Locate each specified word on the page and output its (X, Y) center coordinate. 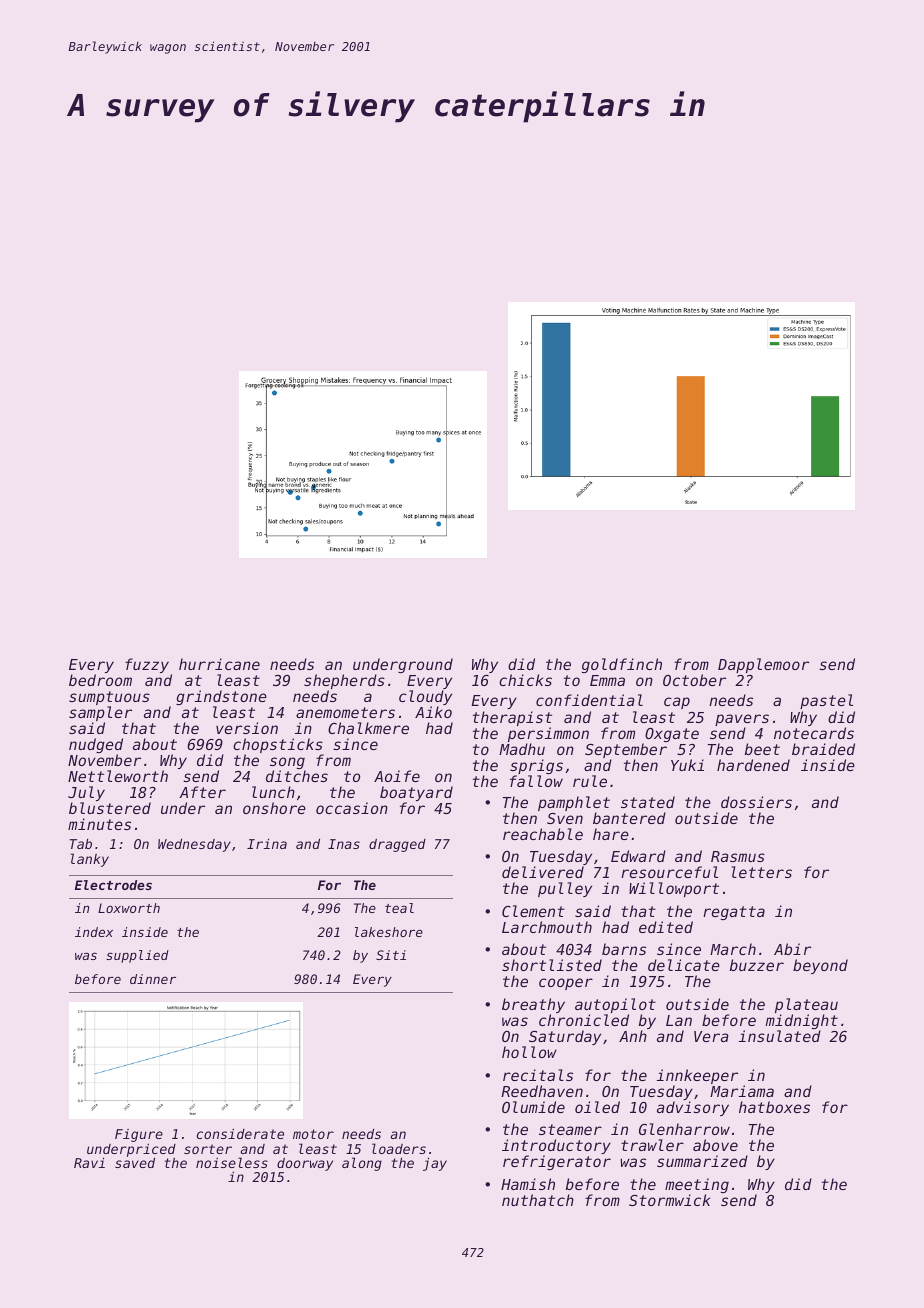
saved (135, 1163)
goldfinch (622, 665)
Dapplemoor (763, 665)
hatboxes (774, 1107)
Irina (267, 844)
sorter (208, 1149)
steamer (570, 1129)
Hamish (528, 1184)
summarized (702, 1161)
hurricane (219, 664)
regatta (734, 913)
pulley (565, 889)
